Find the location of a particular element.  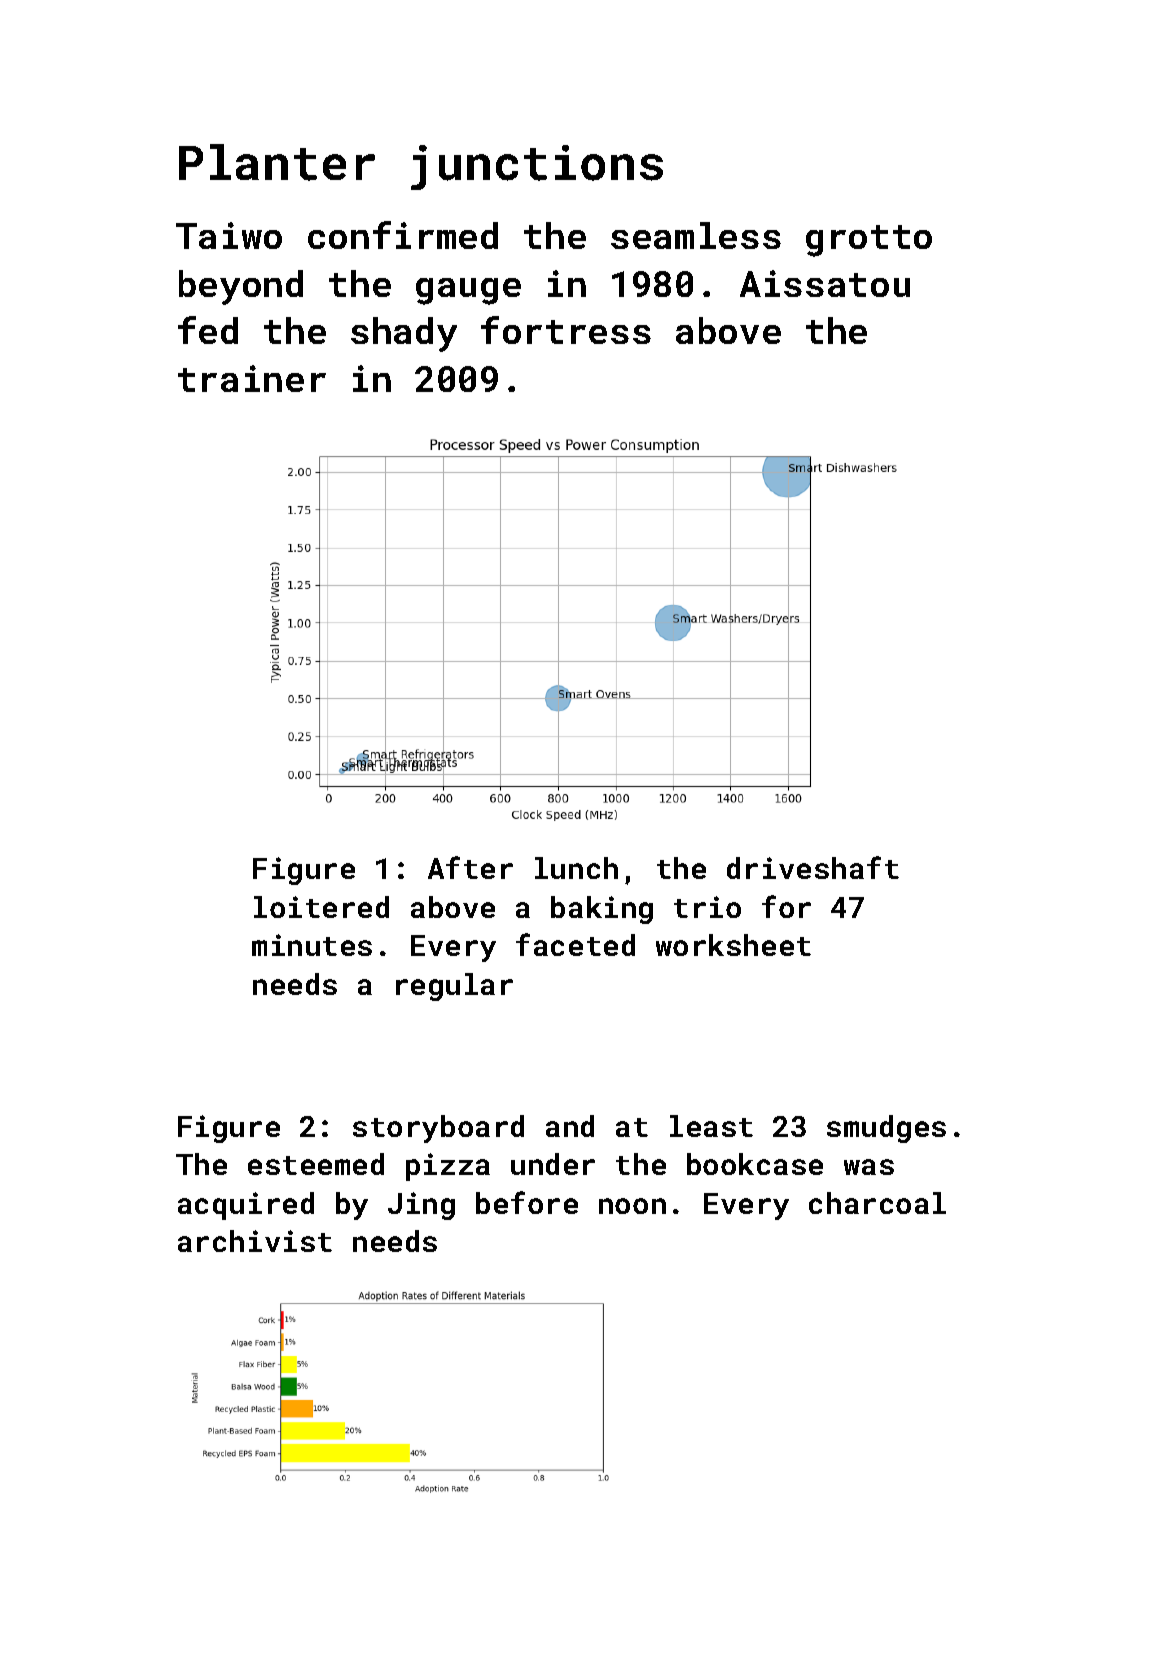

fortress is located at coordinates (566, 330).
